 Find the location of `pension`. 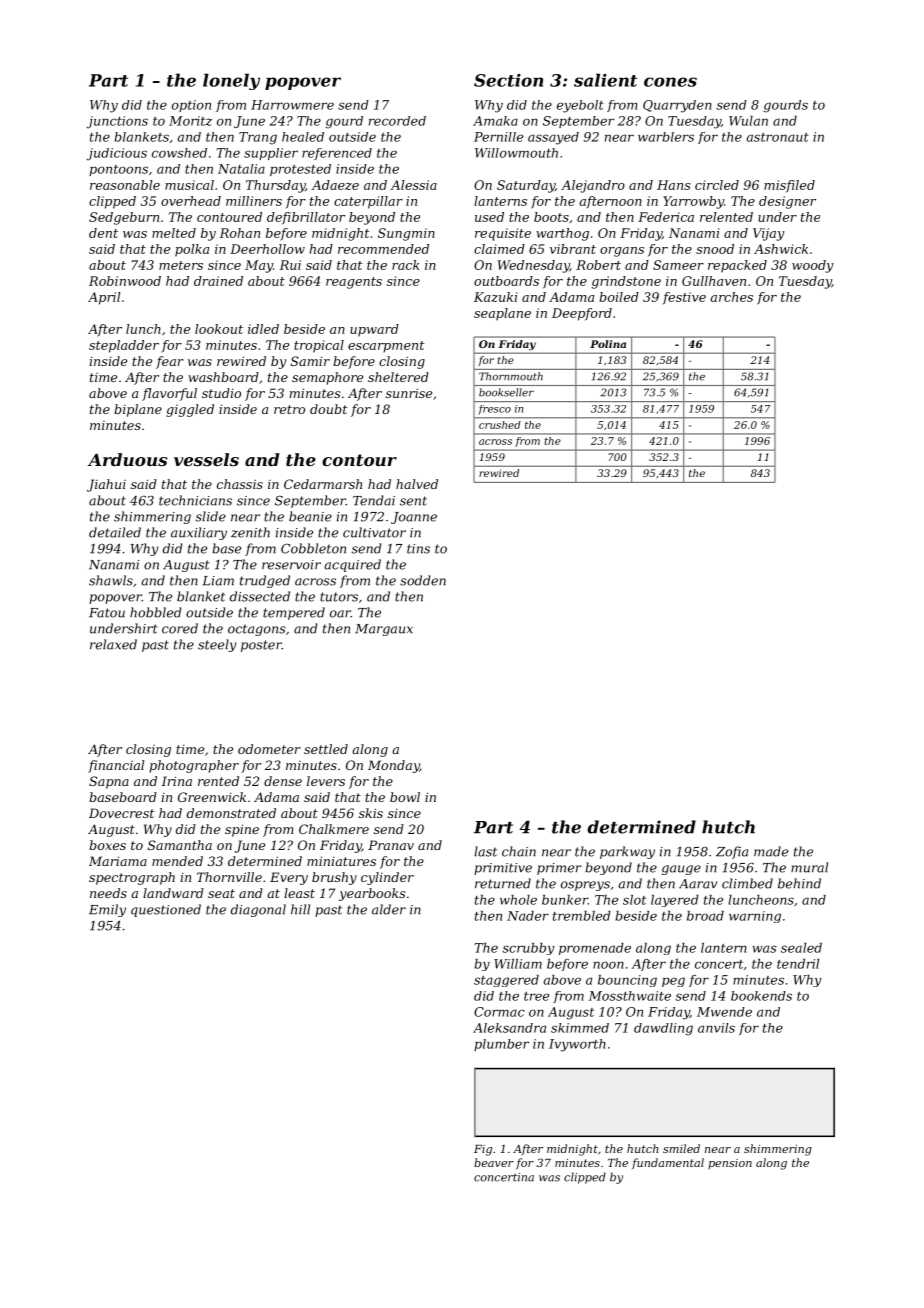

pension is located at coordinates (730, 1164).
